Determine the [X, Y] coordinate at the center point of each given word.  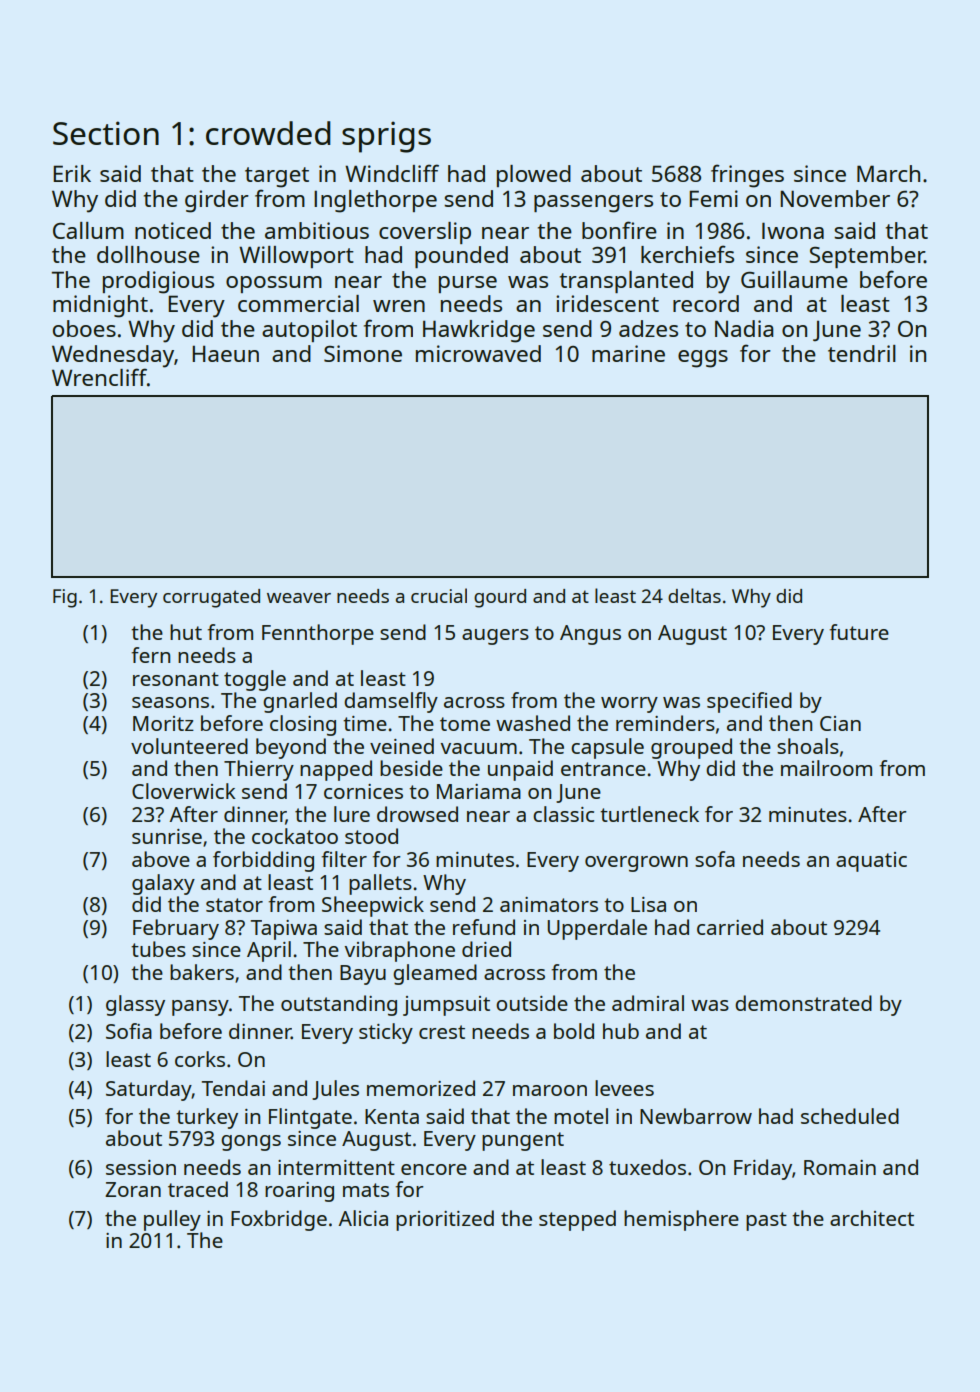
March [888, 173]
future [859, 632]
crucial [439, 595]
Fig [65, 598]
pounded [461, 257]
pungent [523, 1141]
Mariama [479, 791]
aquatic [871, 862]
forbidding [263, 861]
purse [468, 284]
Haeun [225, 353]
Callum [88, 230]
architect [872, 1218]
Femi [713, 198]
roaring [299, 1192]
